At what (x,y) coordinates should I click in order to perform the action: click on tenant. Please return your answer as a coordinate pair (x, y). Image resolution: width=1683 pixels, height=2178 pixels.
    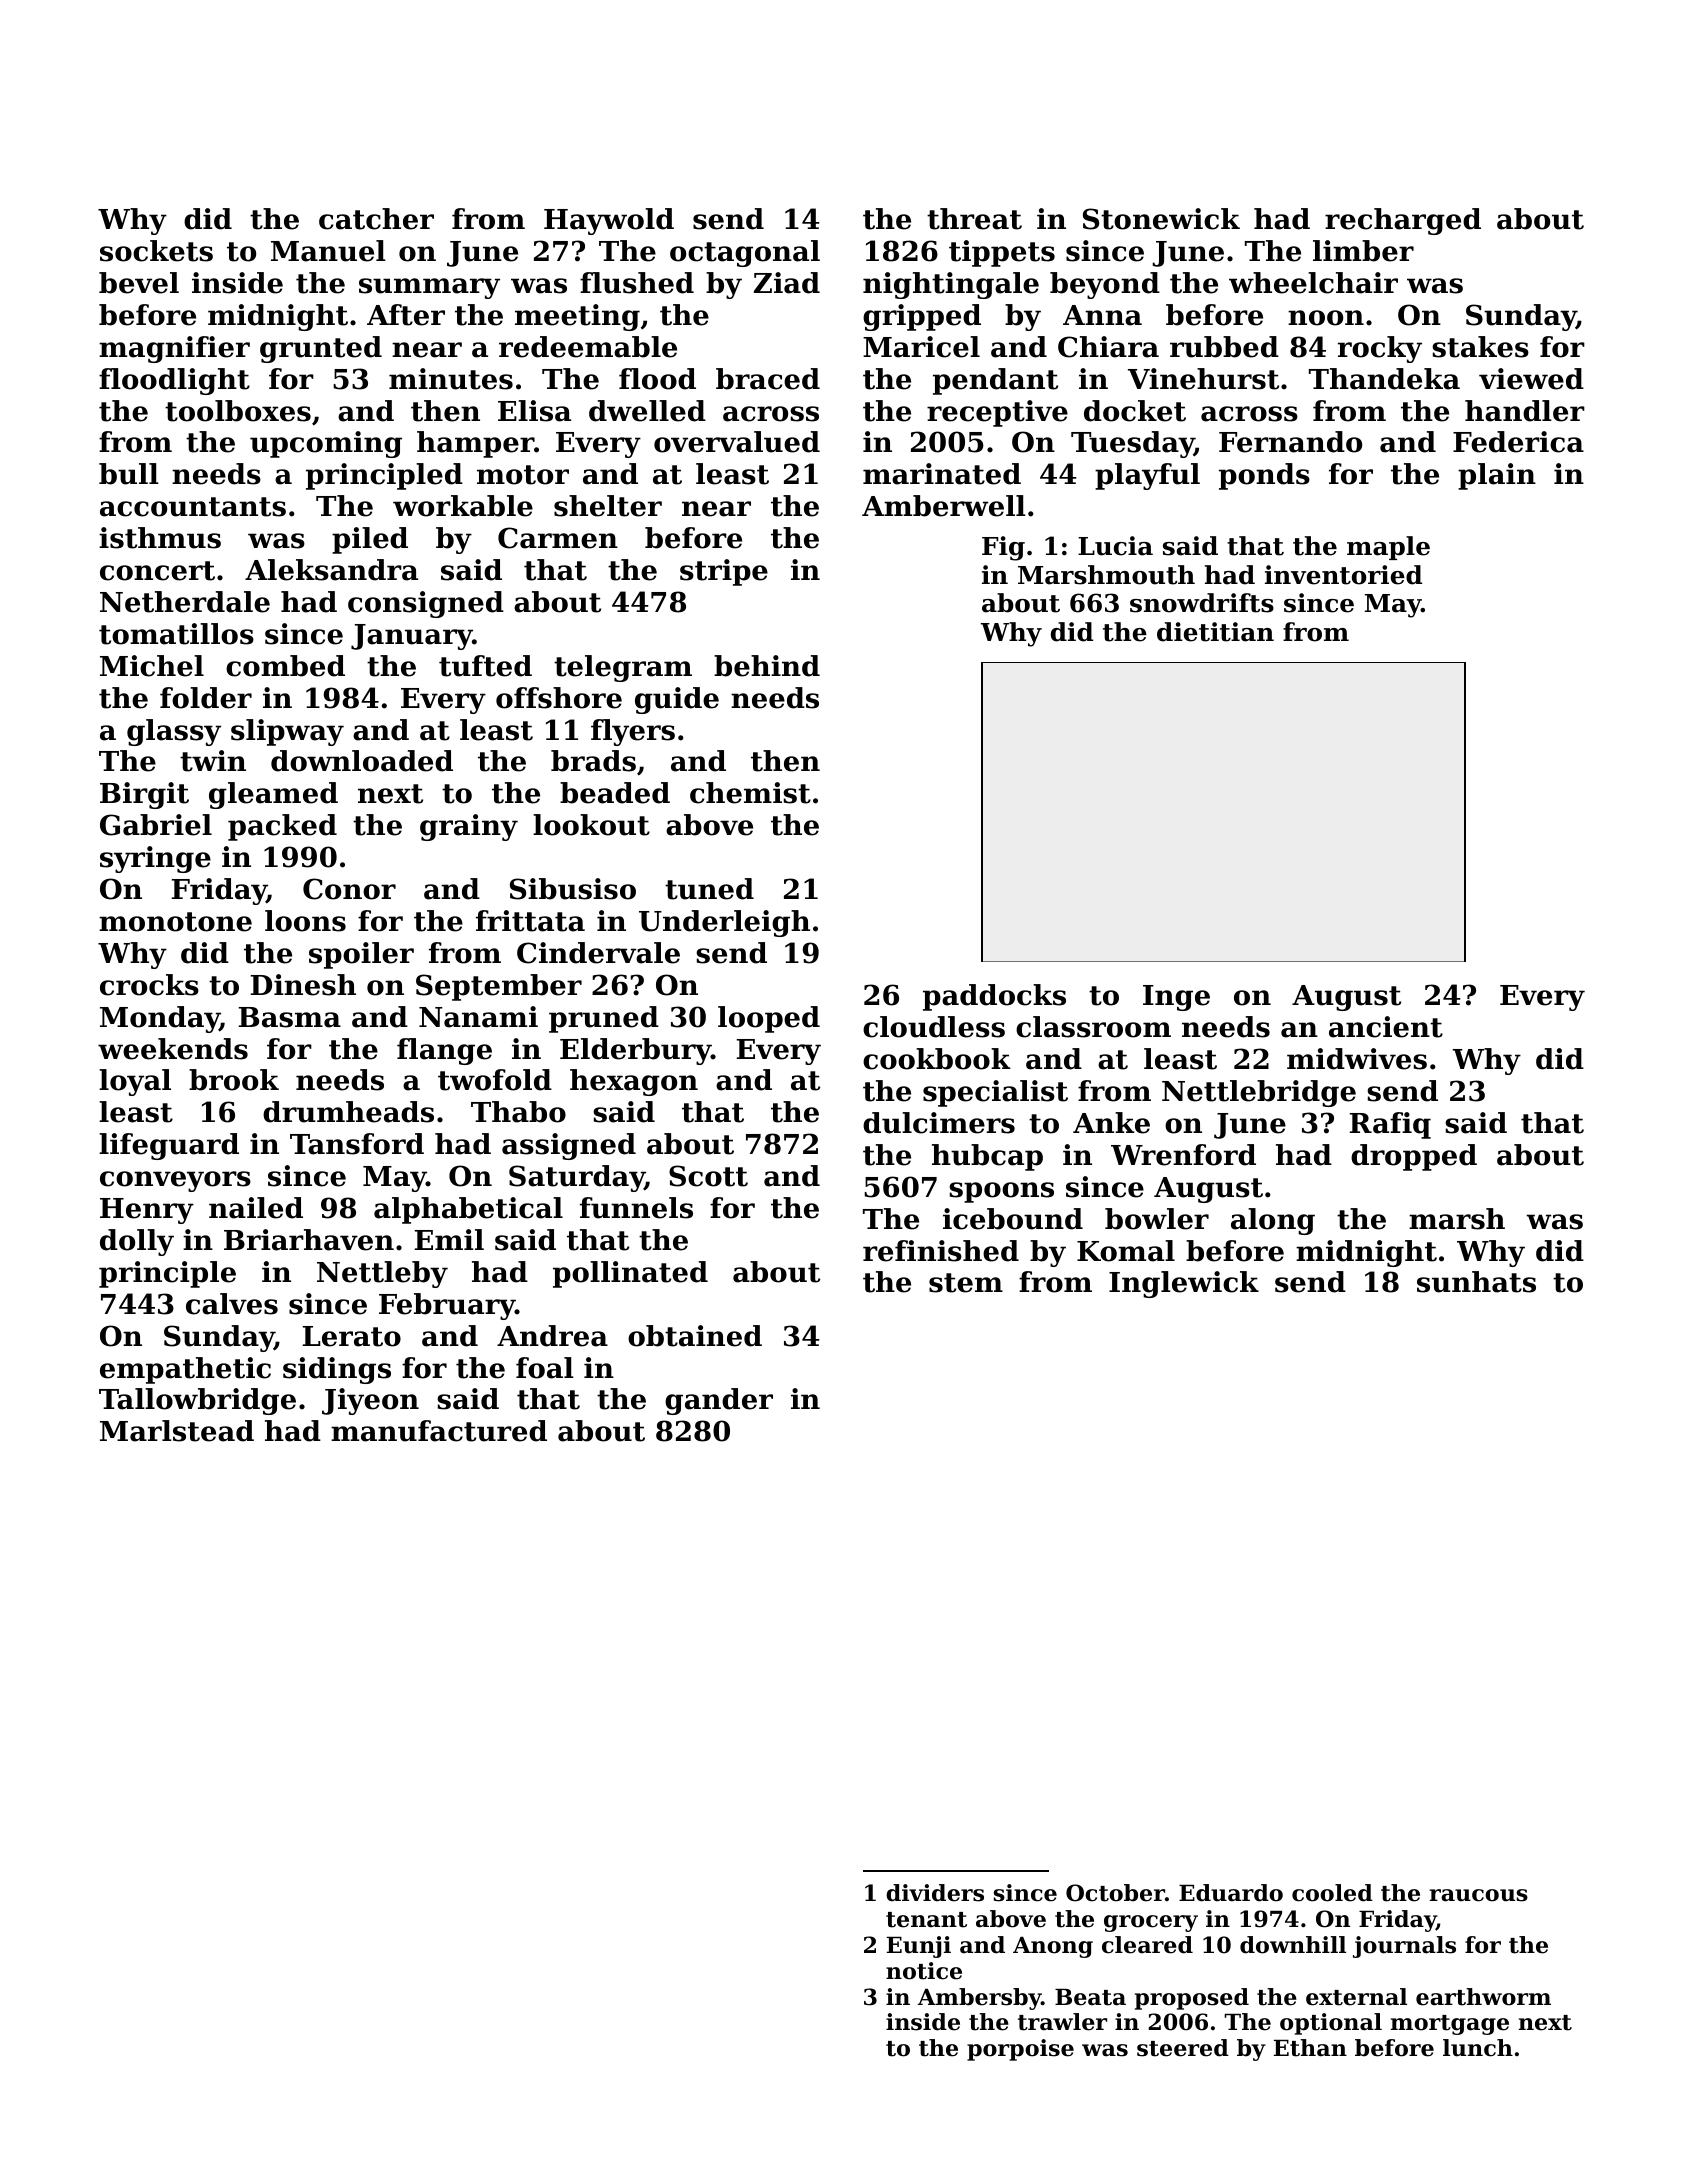
    Looking at the image, I should click on (926, 1920).
